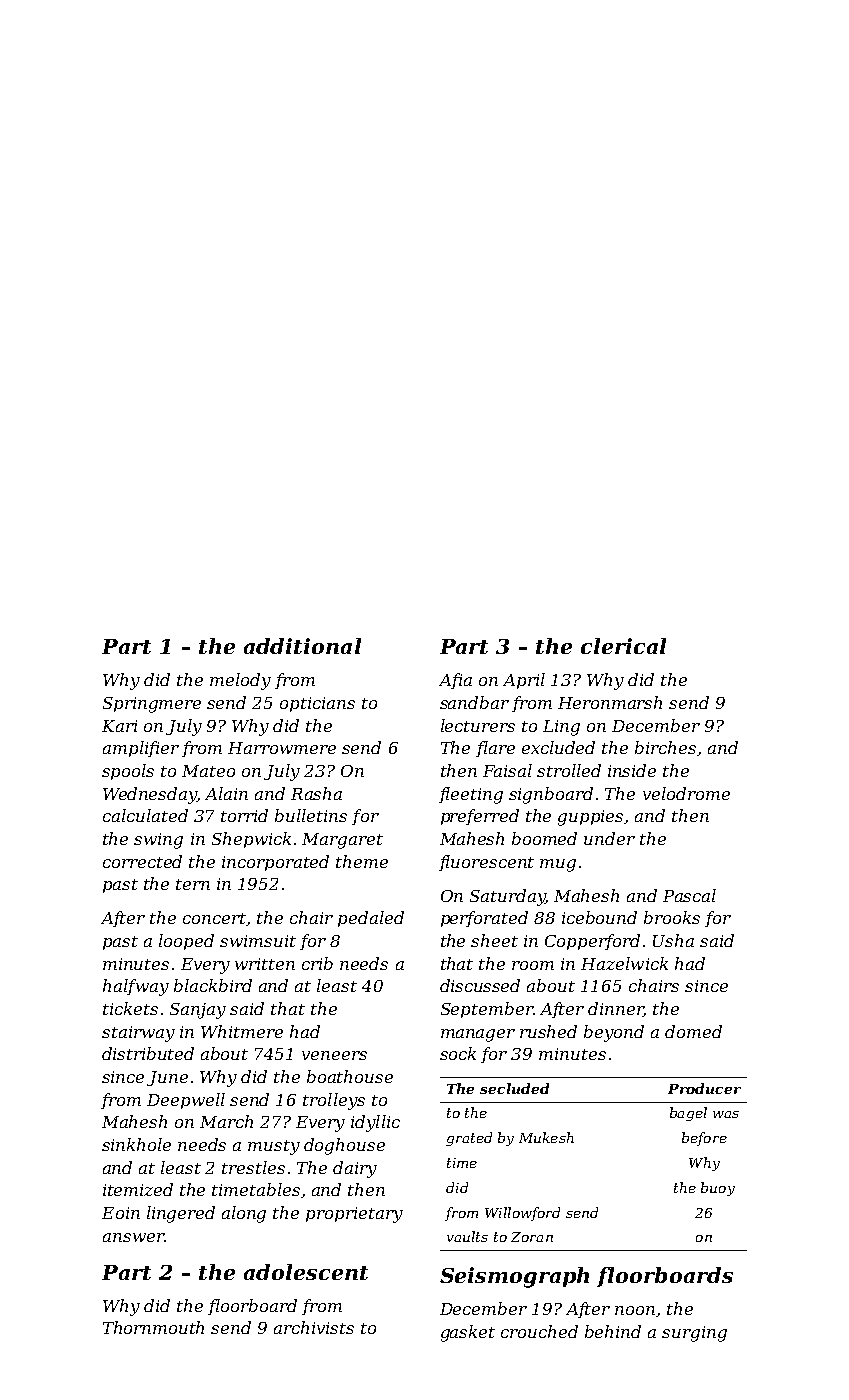 This document has width=849, height=1400. I want to click on sinkhole, so click(136, 1144).
